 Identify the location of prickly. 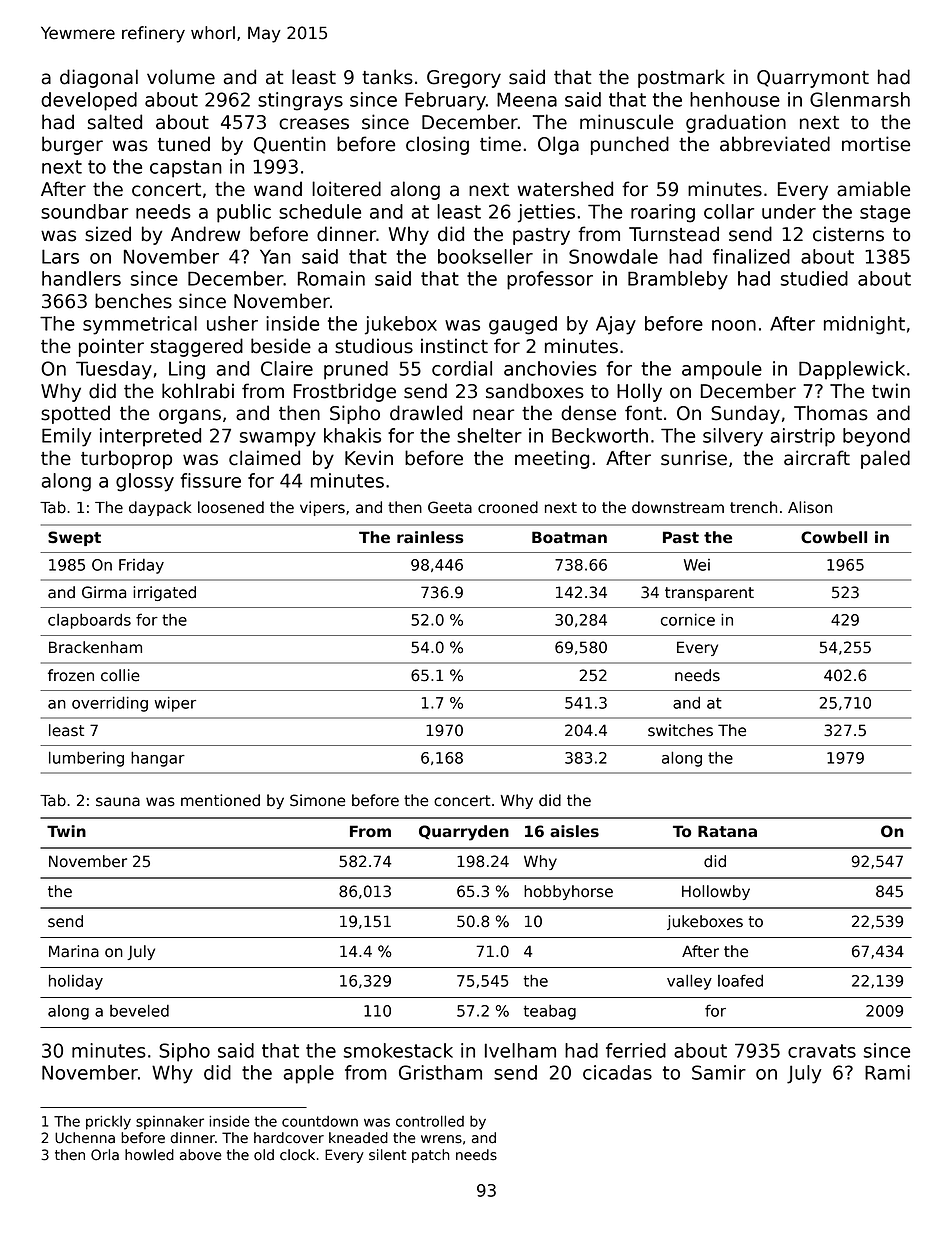
(108, 1122).
